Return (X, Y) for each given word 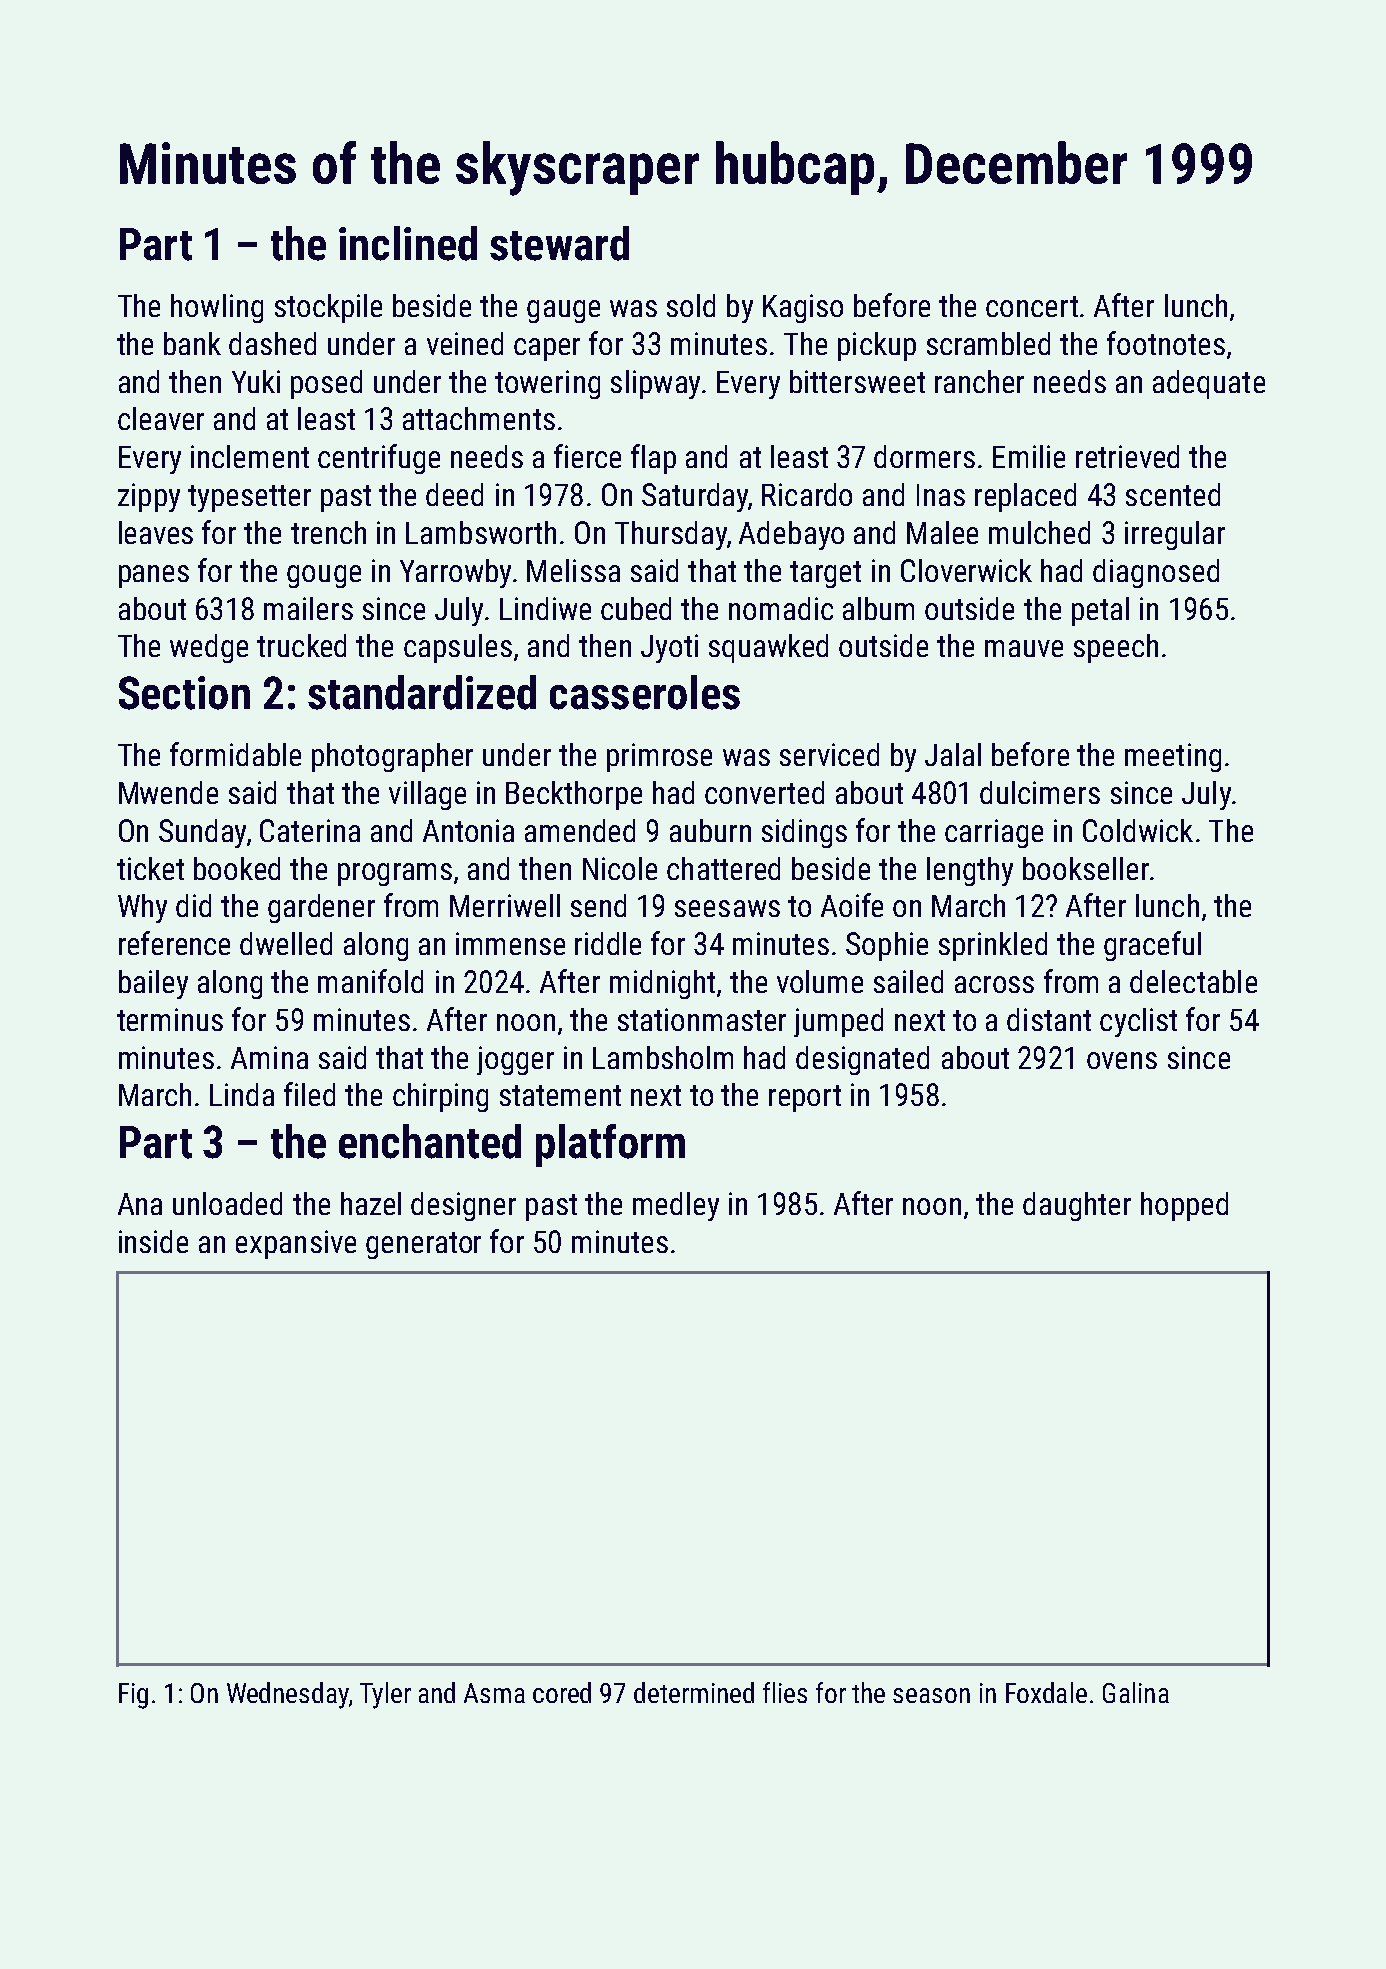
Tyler (385, 1695)
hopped (1184, 1206)
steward (559, 243)
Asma (494, 1693)
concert (1032, 306)
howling (217, 308)
